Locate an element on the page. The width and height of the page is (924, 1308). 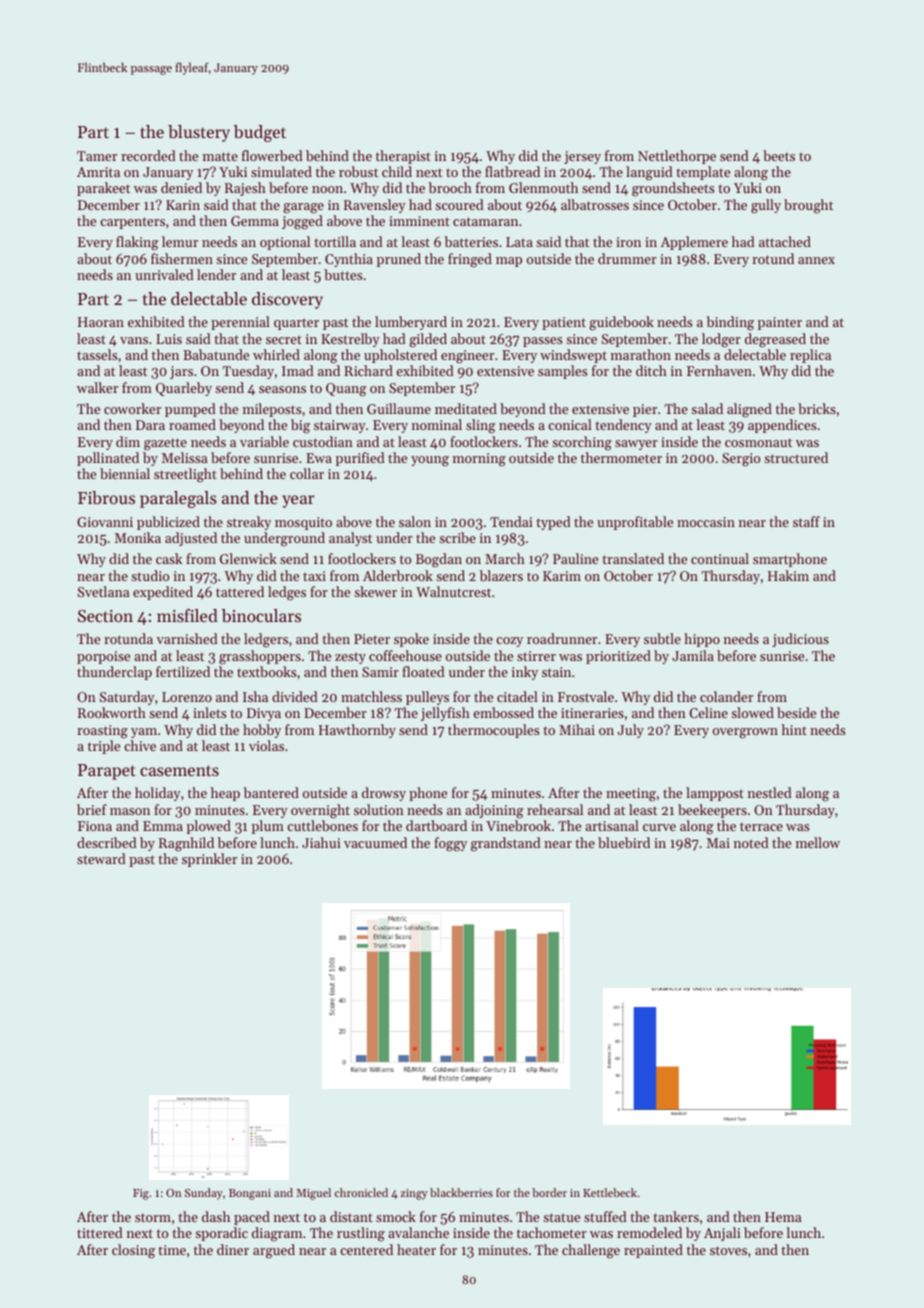
diner is located at coordinates (233, 1249).
